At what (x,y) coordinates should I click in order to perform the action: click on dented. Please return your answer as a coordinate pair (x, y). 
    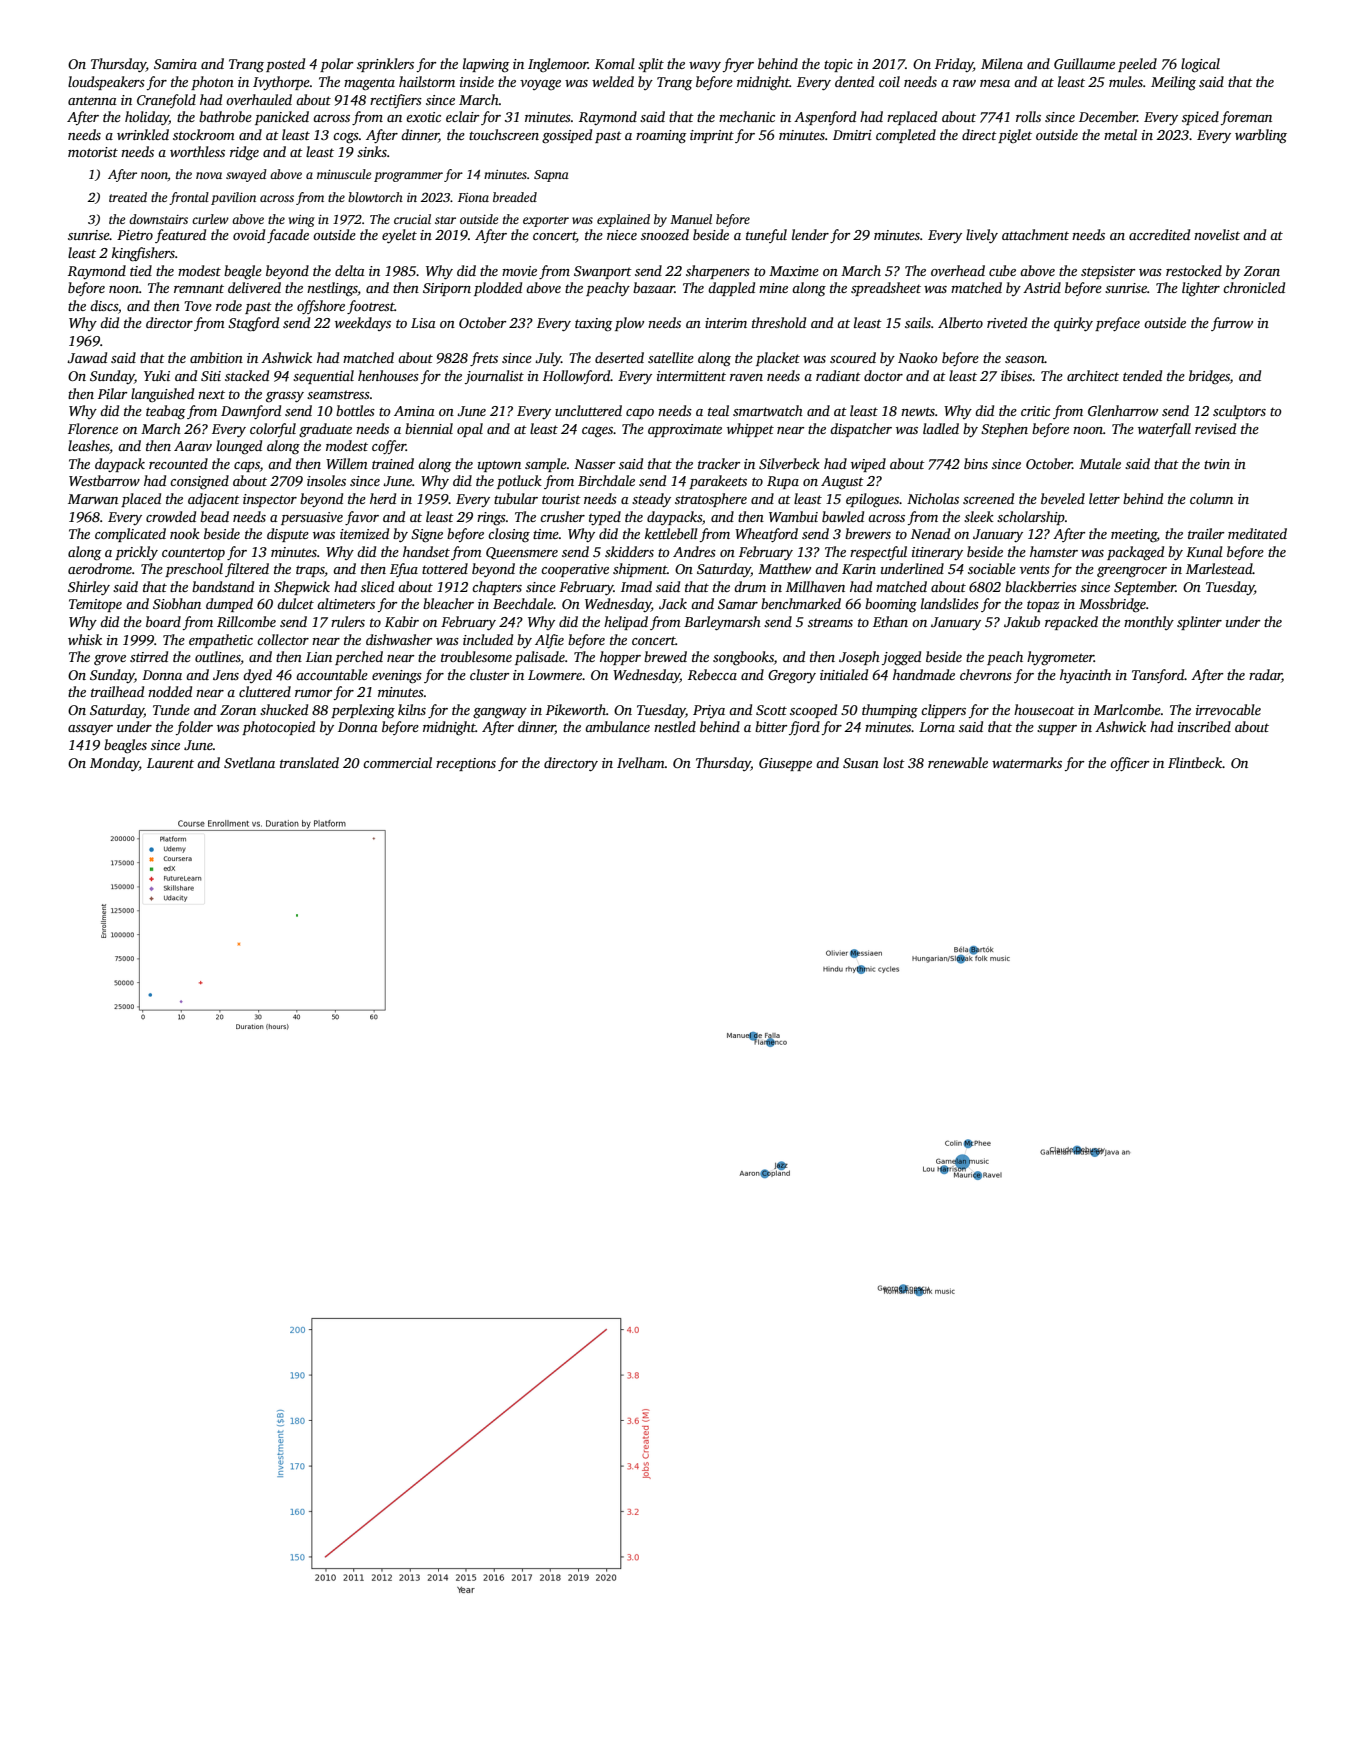
    Looking at the image, I should click on (854, 81).
